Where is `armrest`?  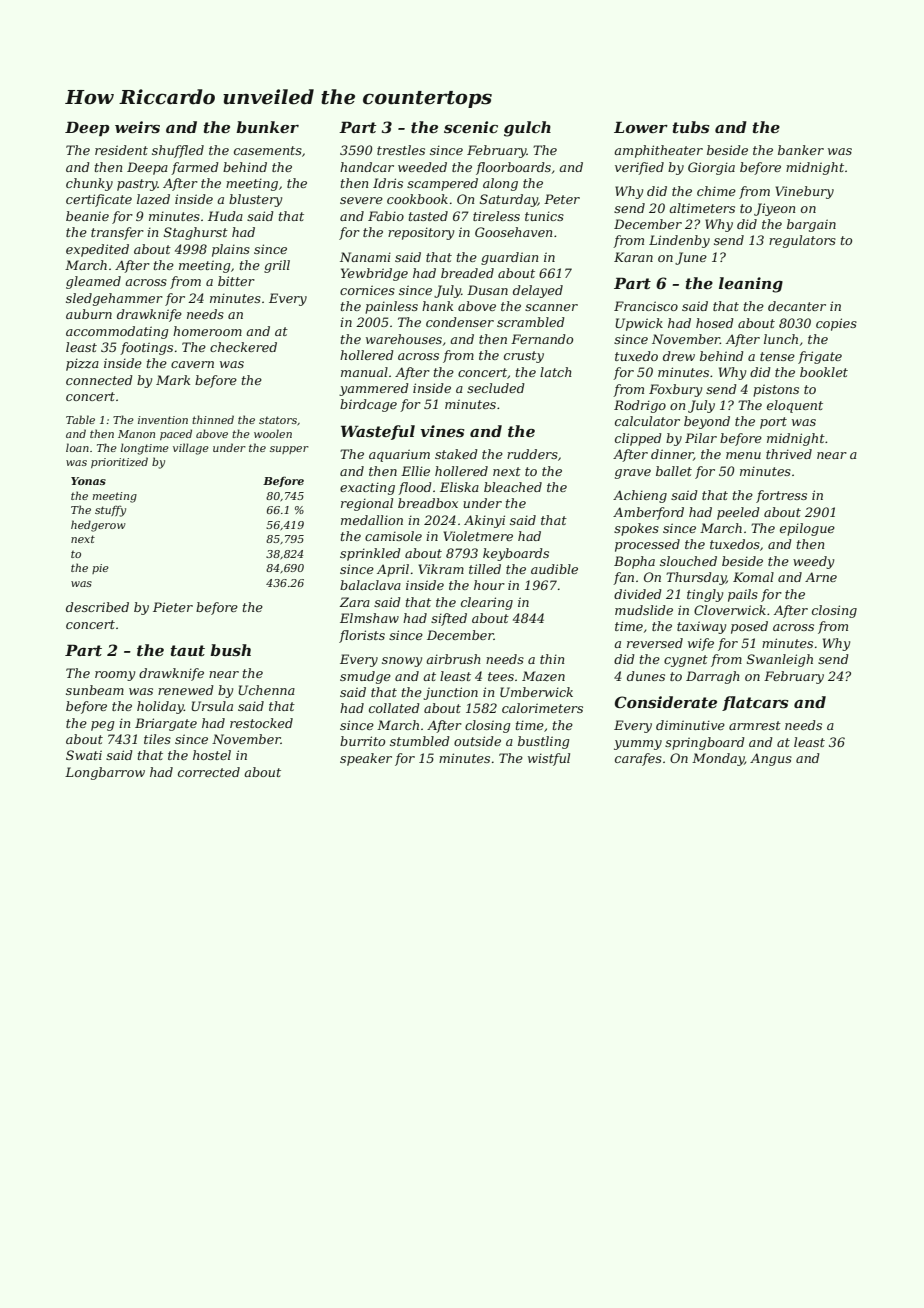
armrest is located at coordinates (755, 725).
